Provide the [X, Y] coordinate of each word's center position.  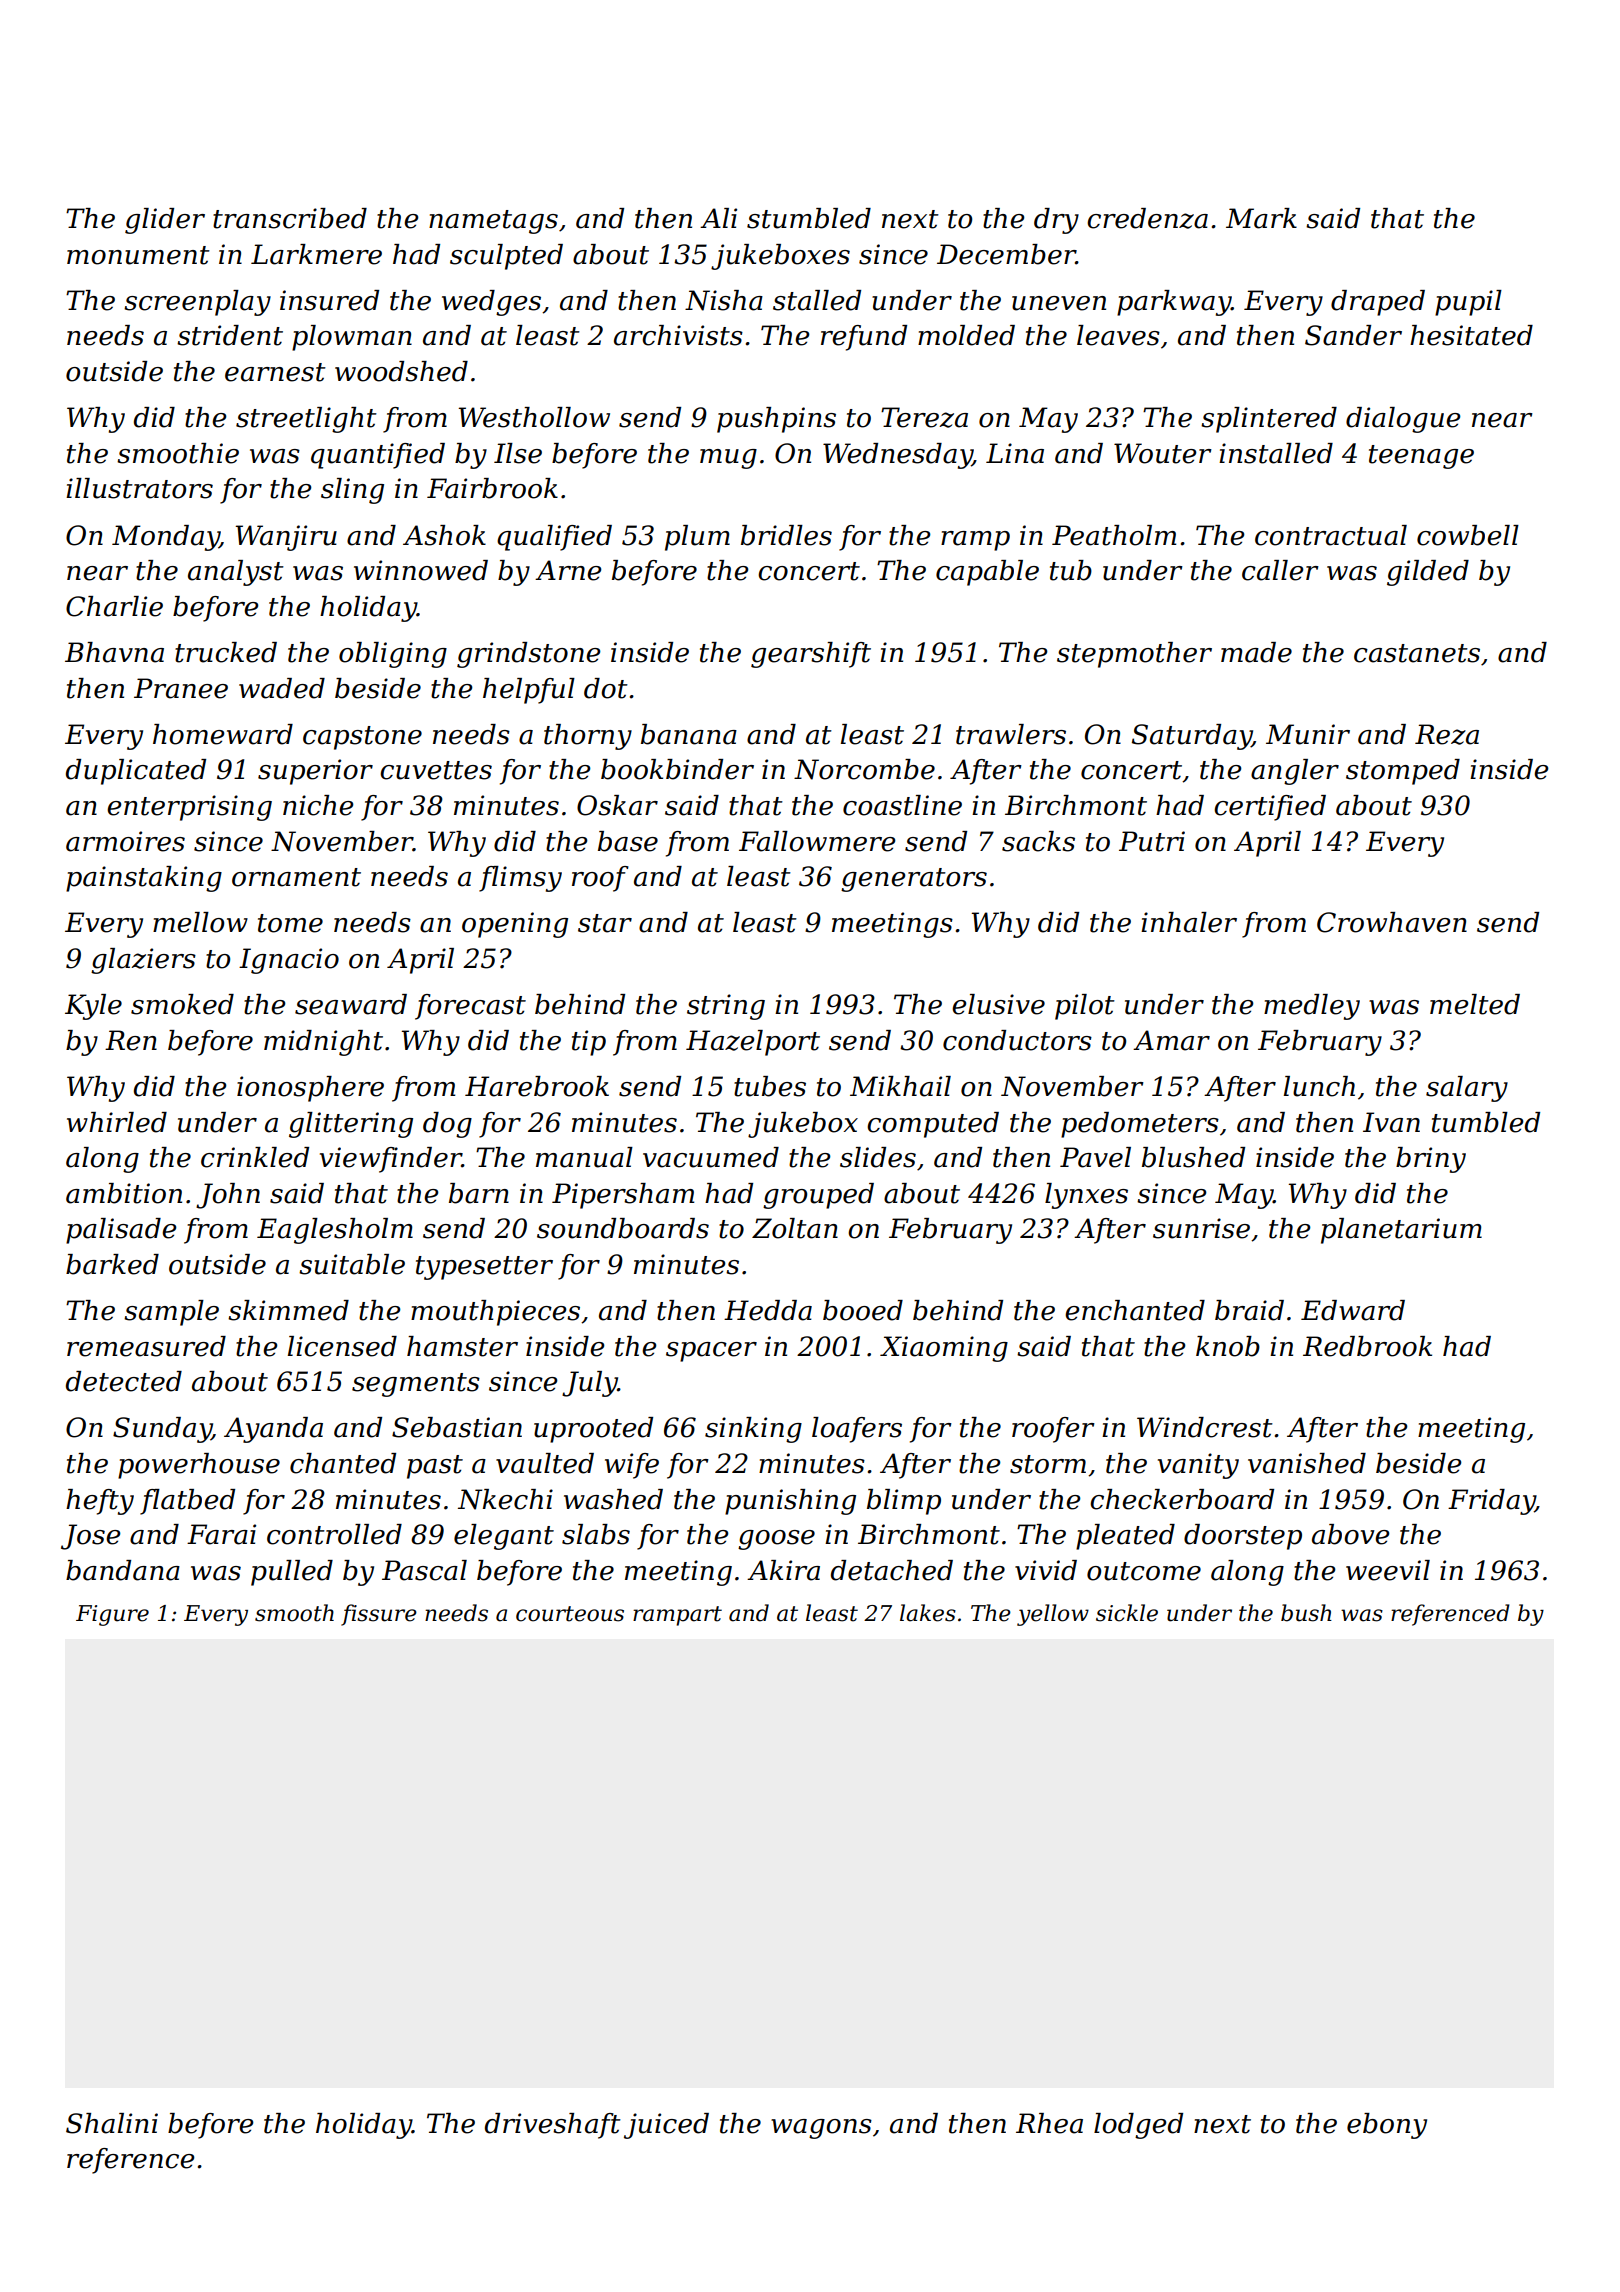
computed [933, 1125]
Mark [1261, 218]
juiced [666, 2126]
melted [1475, 1004]
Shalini [112, 2123]
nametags [493, 222]
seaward [351, 1004]
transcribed [290, 218]
